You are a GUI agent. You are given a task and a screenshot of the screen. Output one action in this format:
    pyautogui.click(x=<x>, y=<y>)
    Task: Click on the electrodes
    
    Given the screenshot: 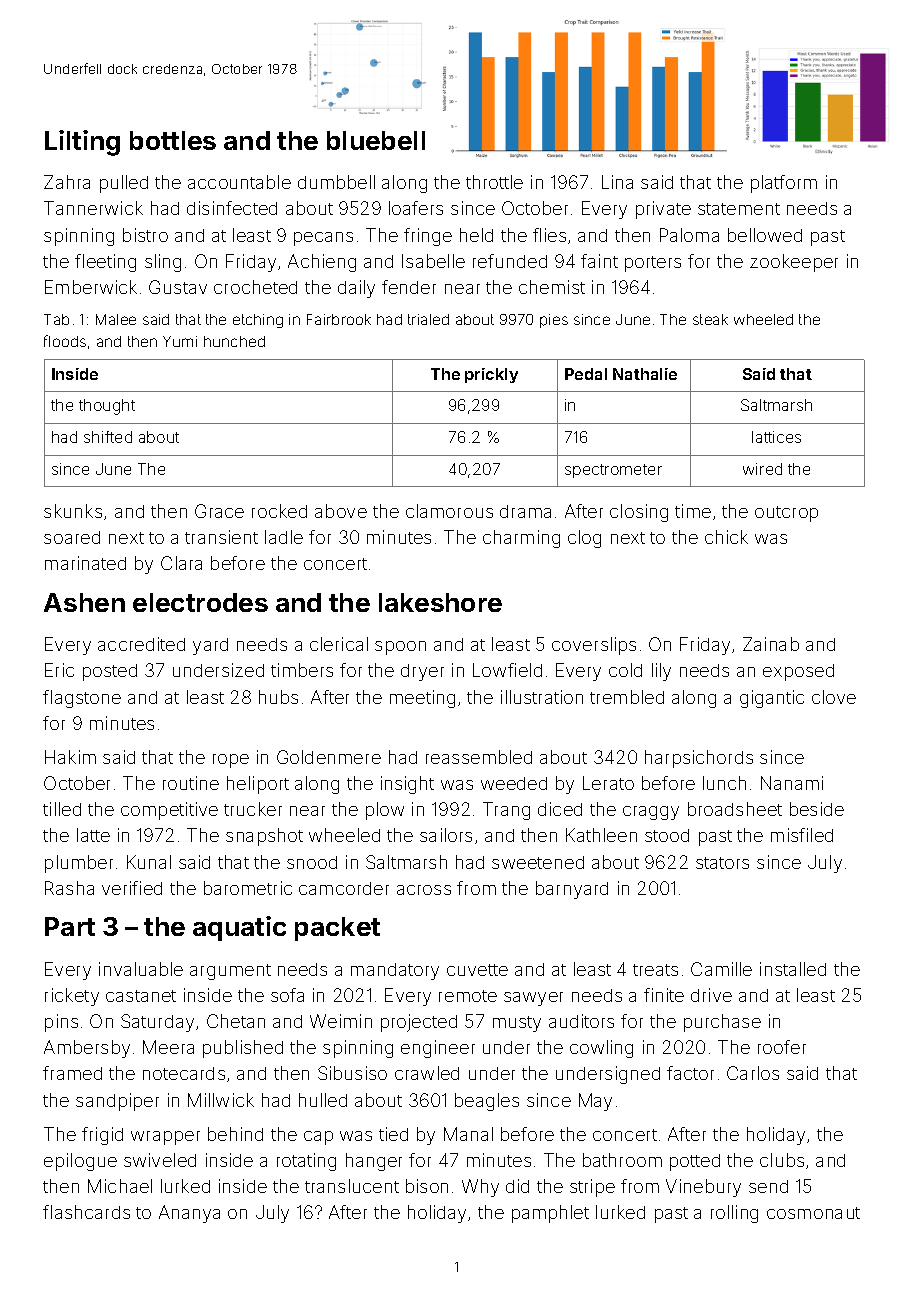 What is the action you would take?
    pyautogui.click(x=200, y=602)
